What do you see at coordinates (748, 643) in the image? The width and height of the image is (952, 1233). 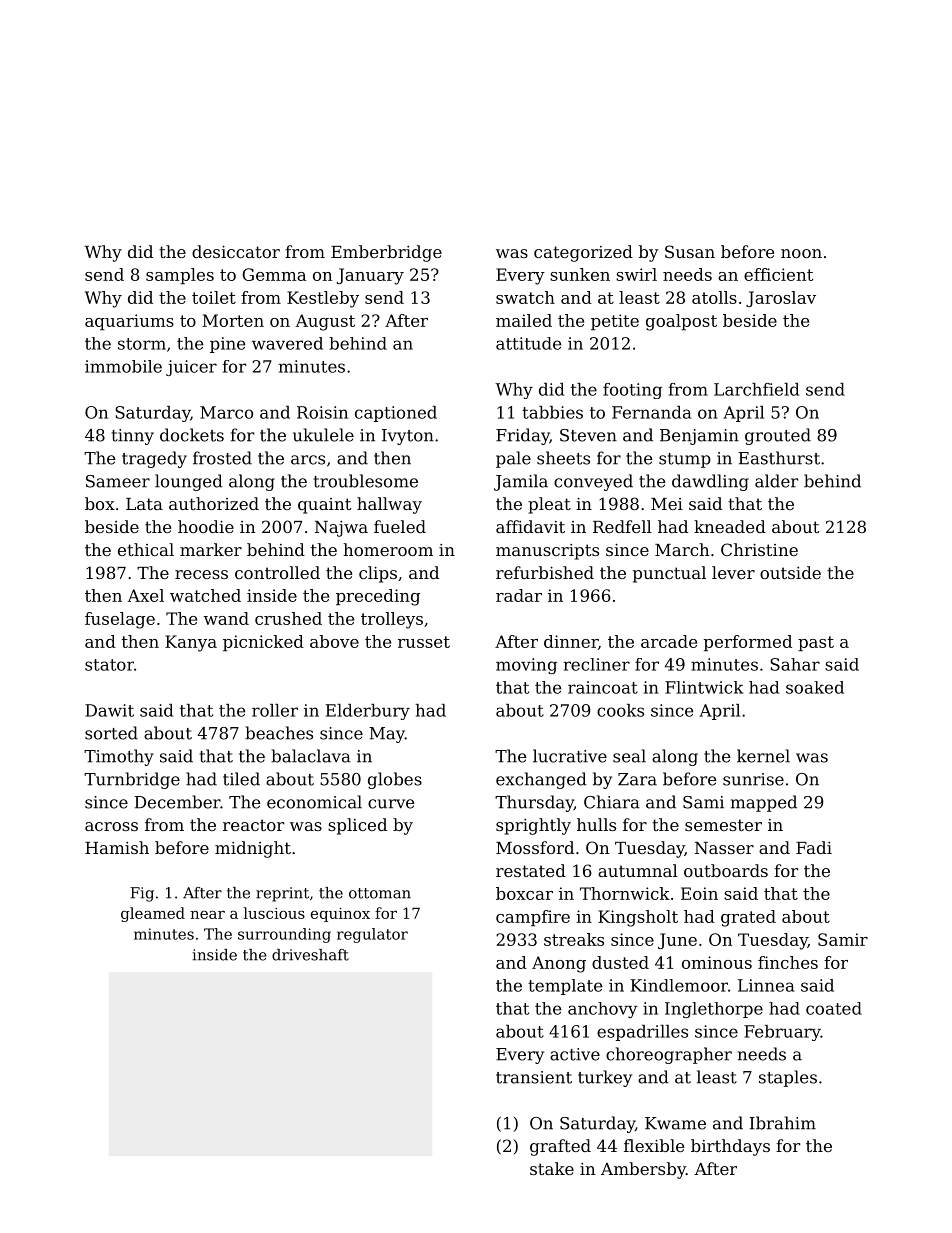 I see `performed` at bounding box center [748, 643].
